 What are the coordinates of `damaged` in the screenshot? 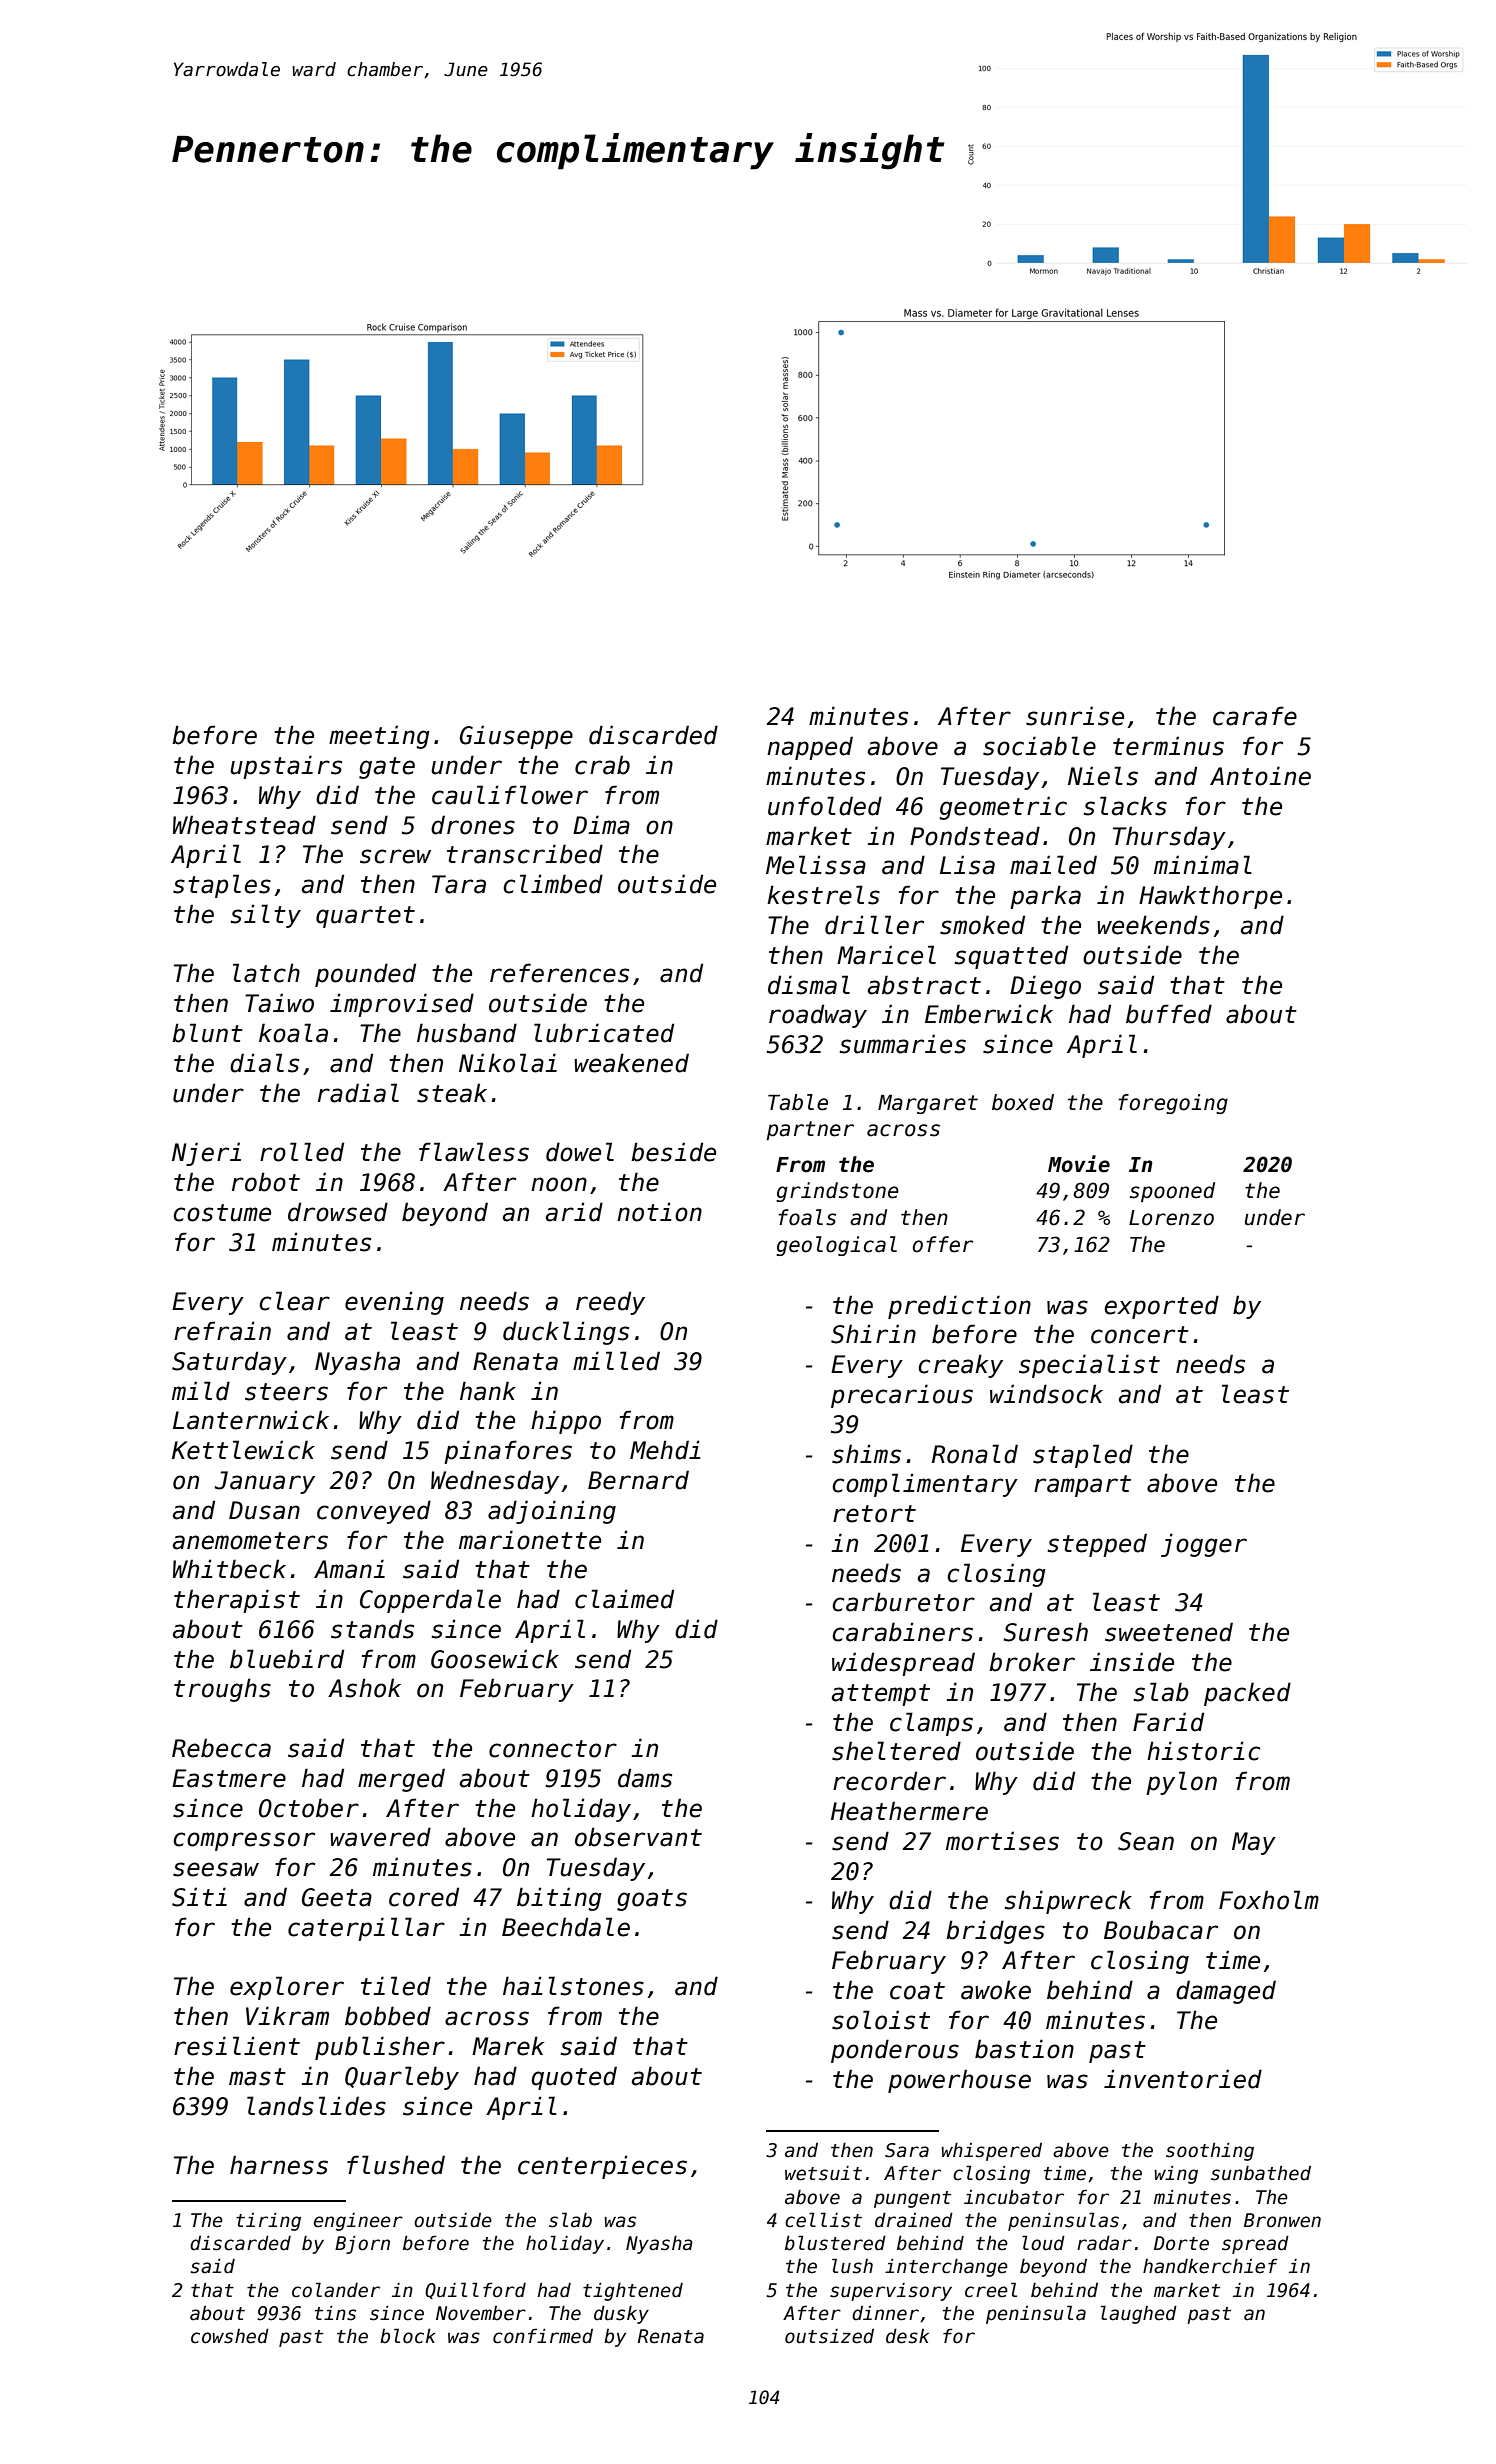 It's located at (1226, 1992).
